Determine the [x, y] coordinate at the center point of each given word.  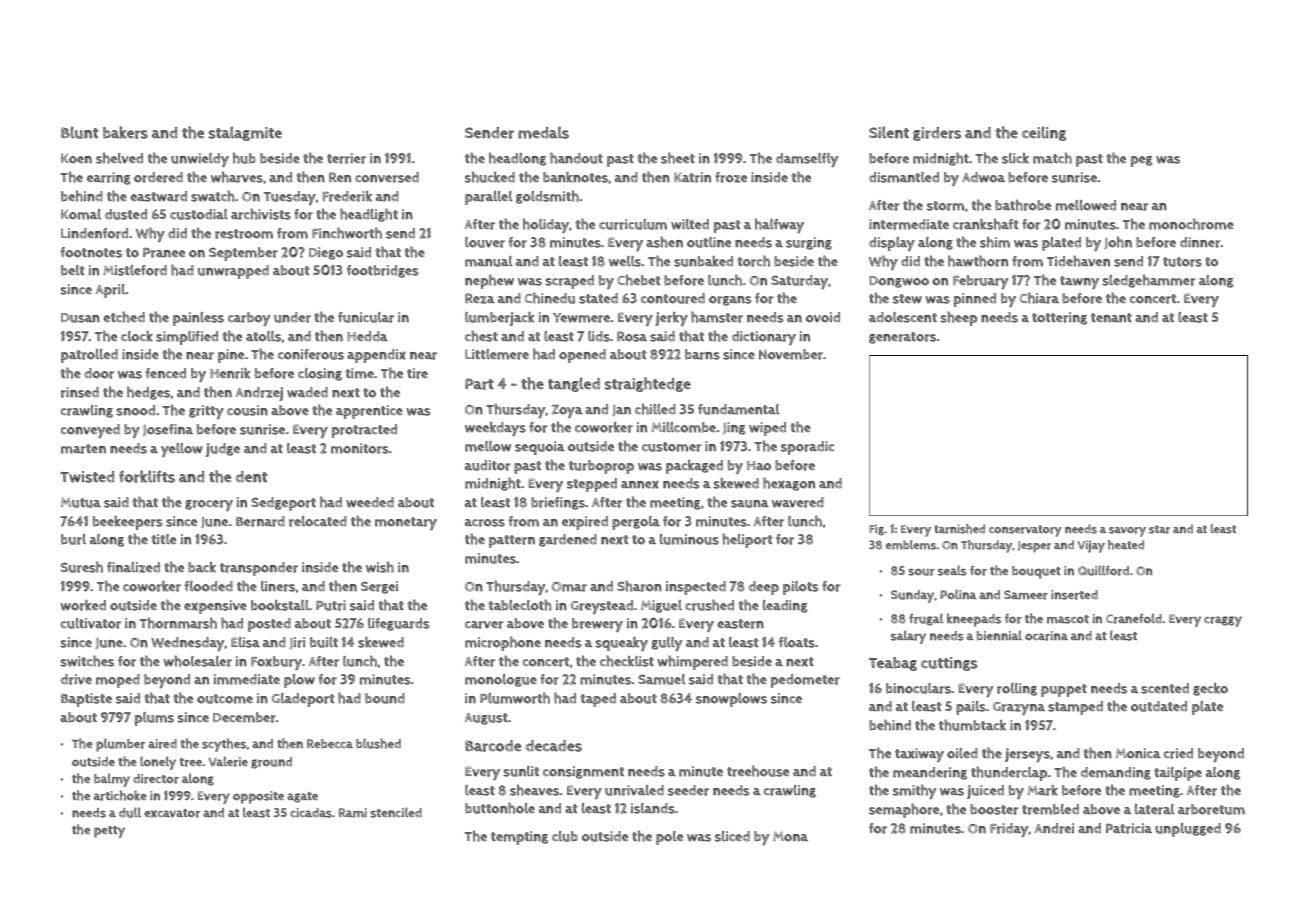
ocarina [1046, 636]
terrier [346, 158]
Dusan [80, 318]
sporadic [807, 448]
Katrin [692, 177]
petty [109, 832]
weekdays [495, 429]
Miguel [661, 606]
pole [669, 838]
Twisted [87, 477]
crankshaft [986, 224]
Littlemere [497, 354]
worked [83, 605]
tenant [1111, 318]
